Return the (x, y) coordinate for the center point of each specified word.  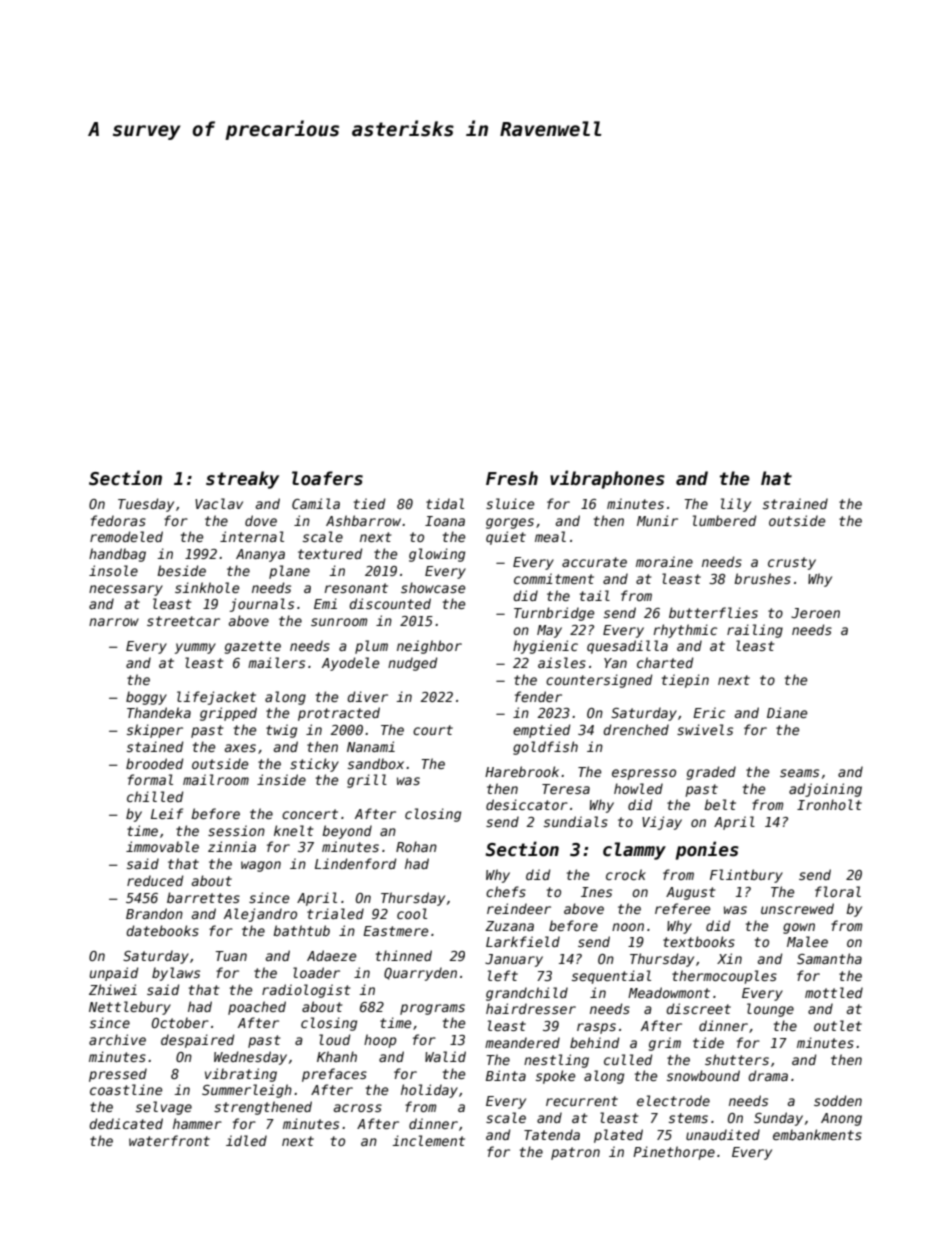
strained (795, 503)
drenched (636, 729)
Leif (167, 813)
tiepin (685, 681)
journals (262, 605)
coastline (126, 1089)
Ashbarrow (363, 520)
